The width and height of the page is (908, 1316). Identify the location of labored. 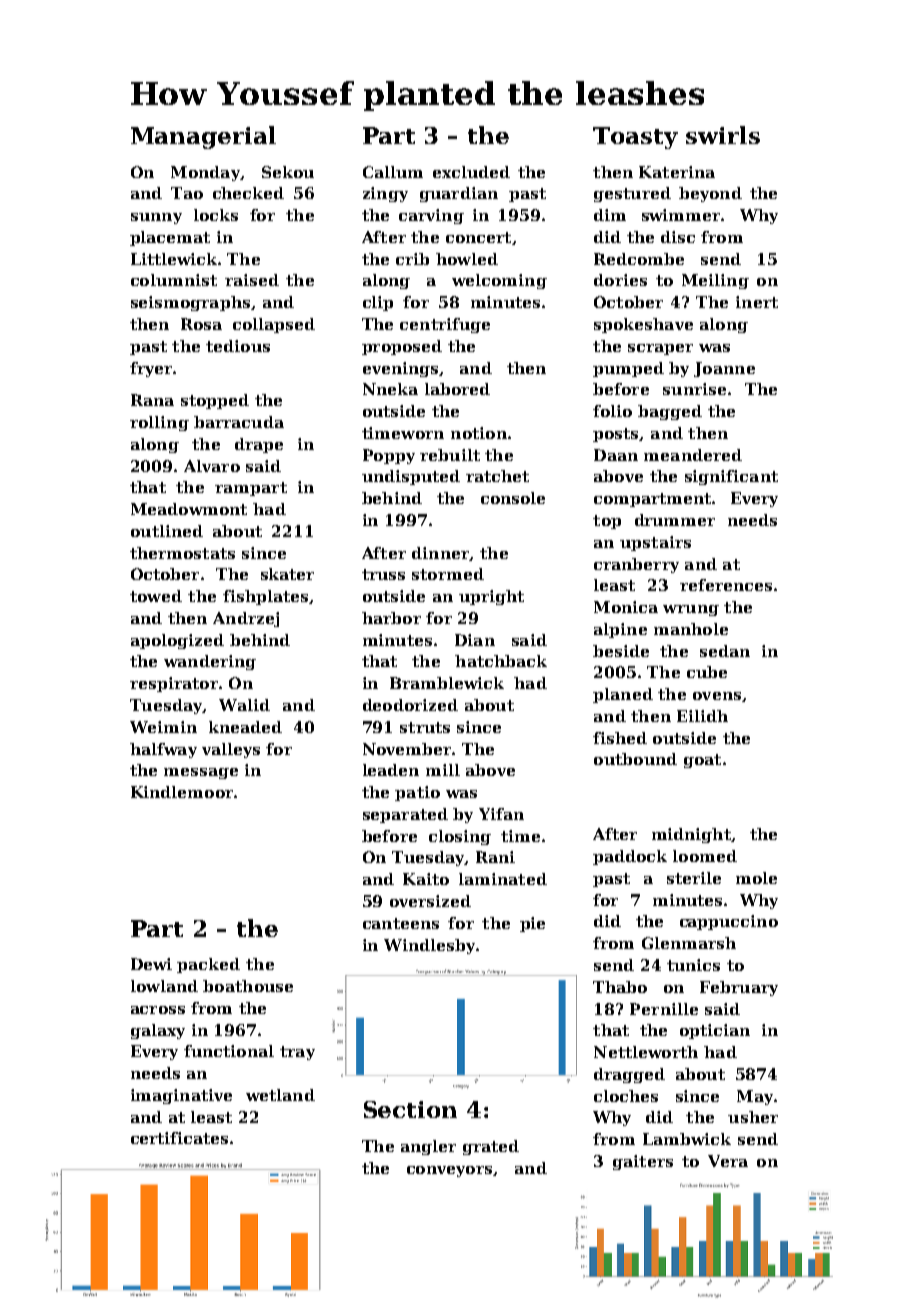
(457, 389).
